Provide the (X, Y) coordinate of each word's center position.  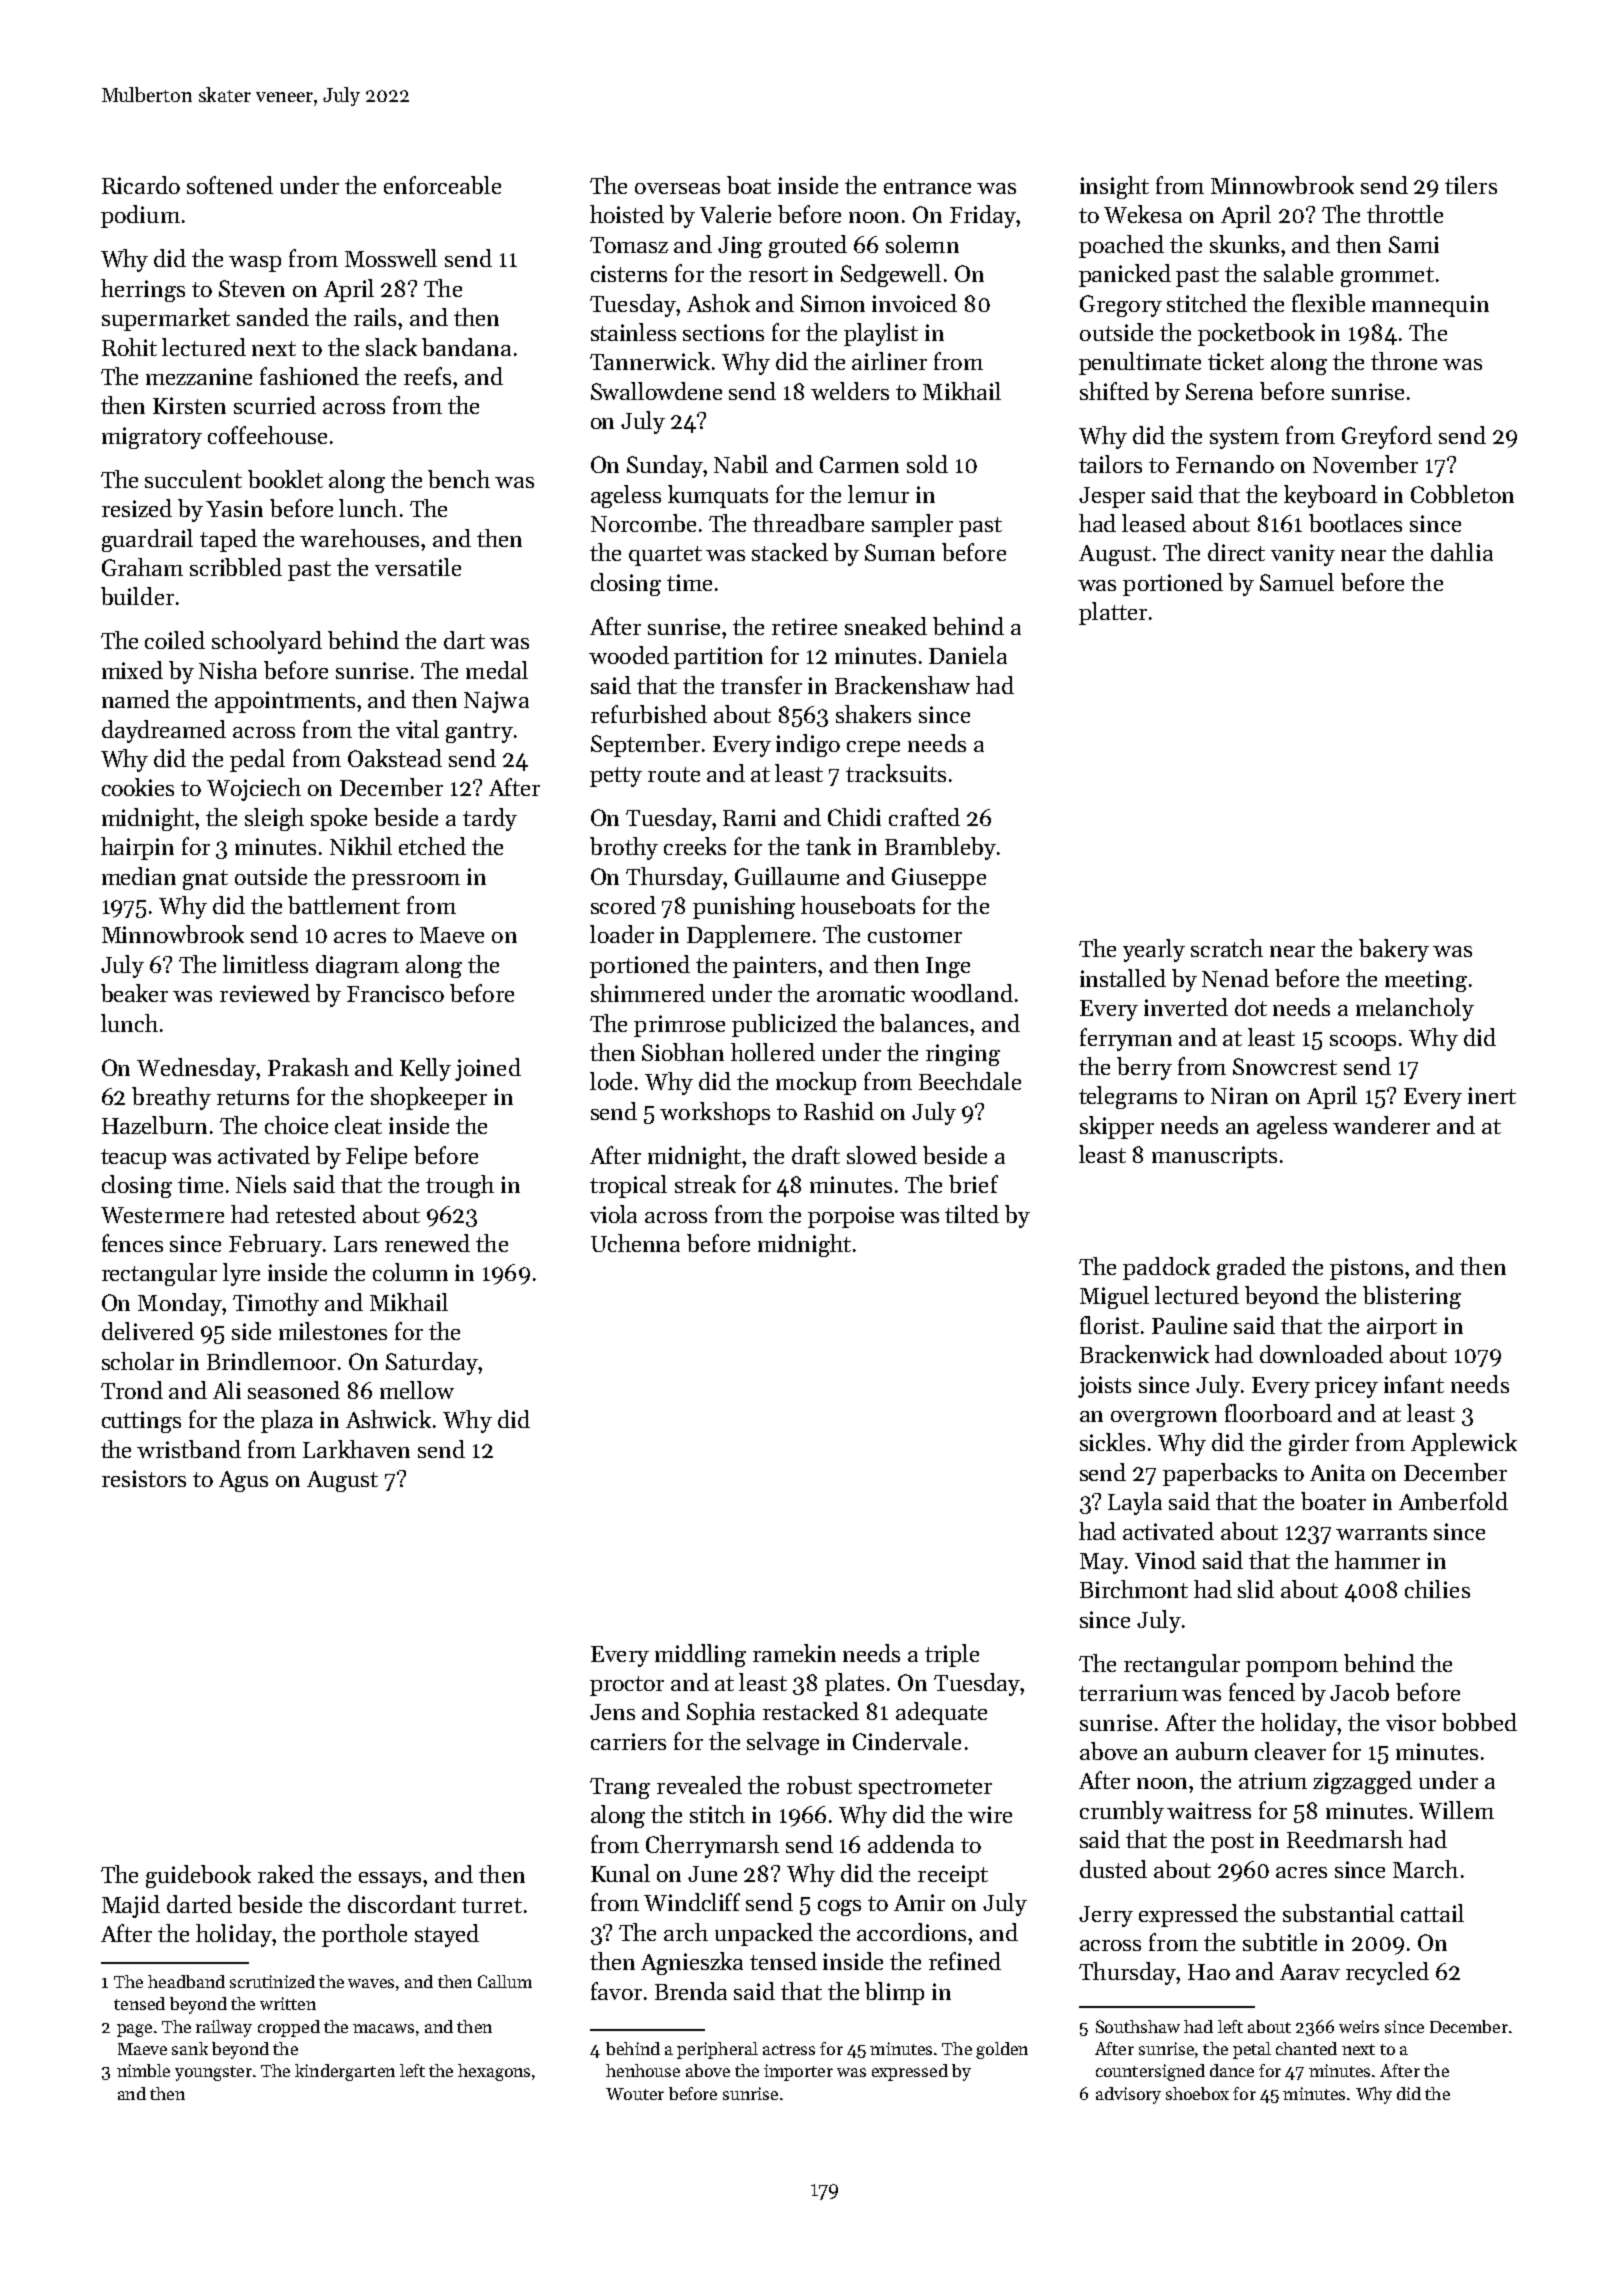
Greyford (1387, 437)
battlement (344, 905)
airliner (889, 361)
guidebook (198, 1876)
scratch (1227, 948)
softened (230, 185)
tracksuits (896, 773)
